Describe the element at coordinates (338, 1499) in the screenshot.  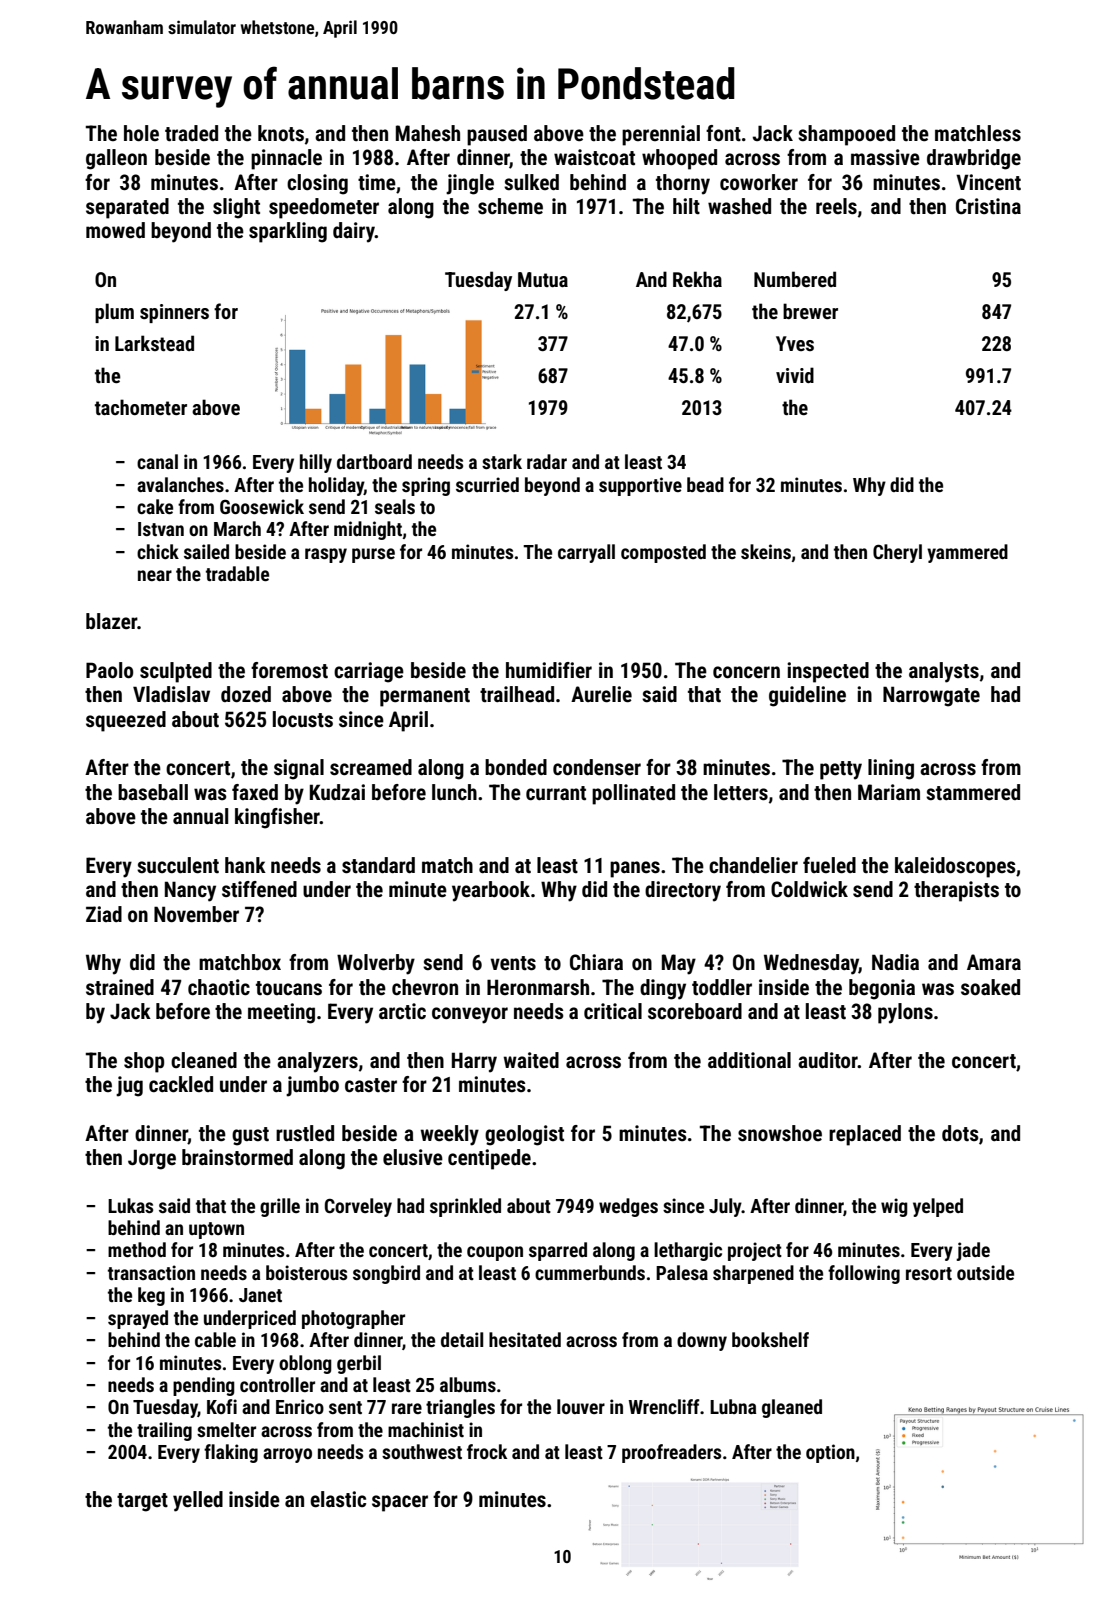
I see `elastic` at that location.
